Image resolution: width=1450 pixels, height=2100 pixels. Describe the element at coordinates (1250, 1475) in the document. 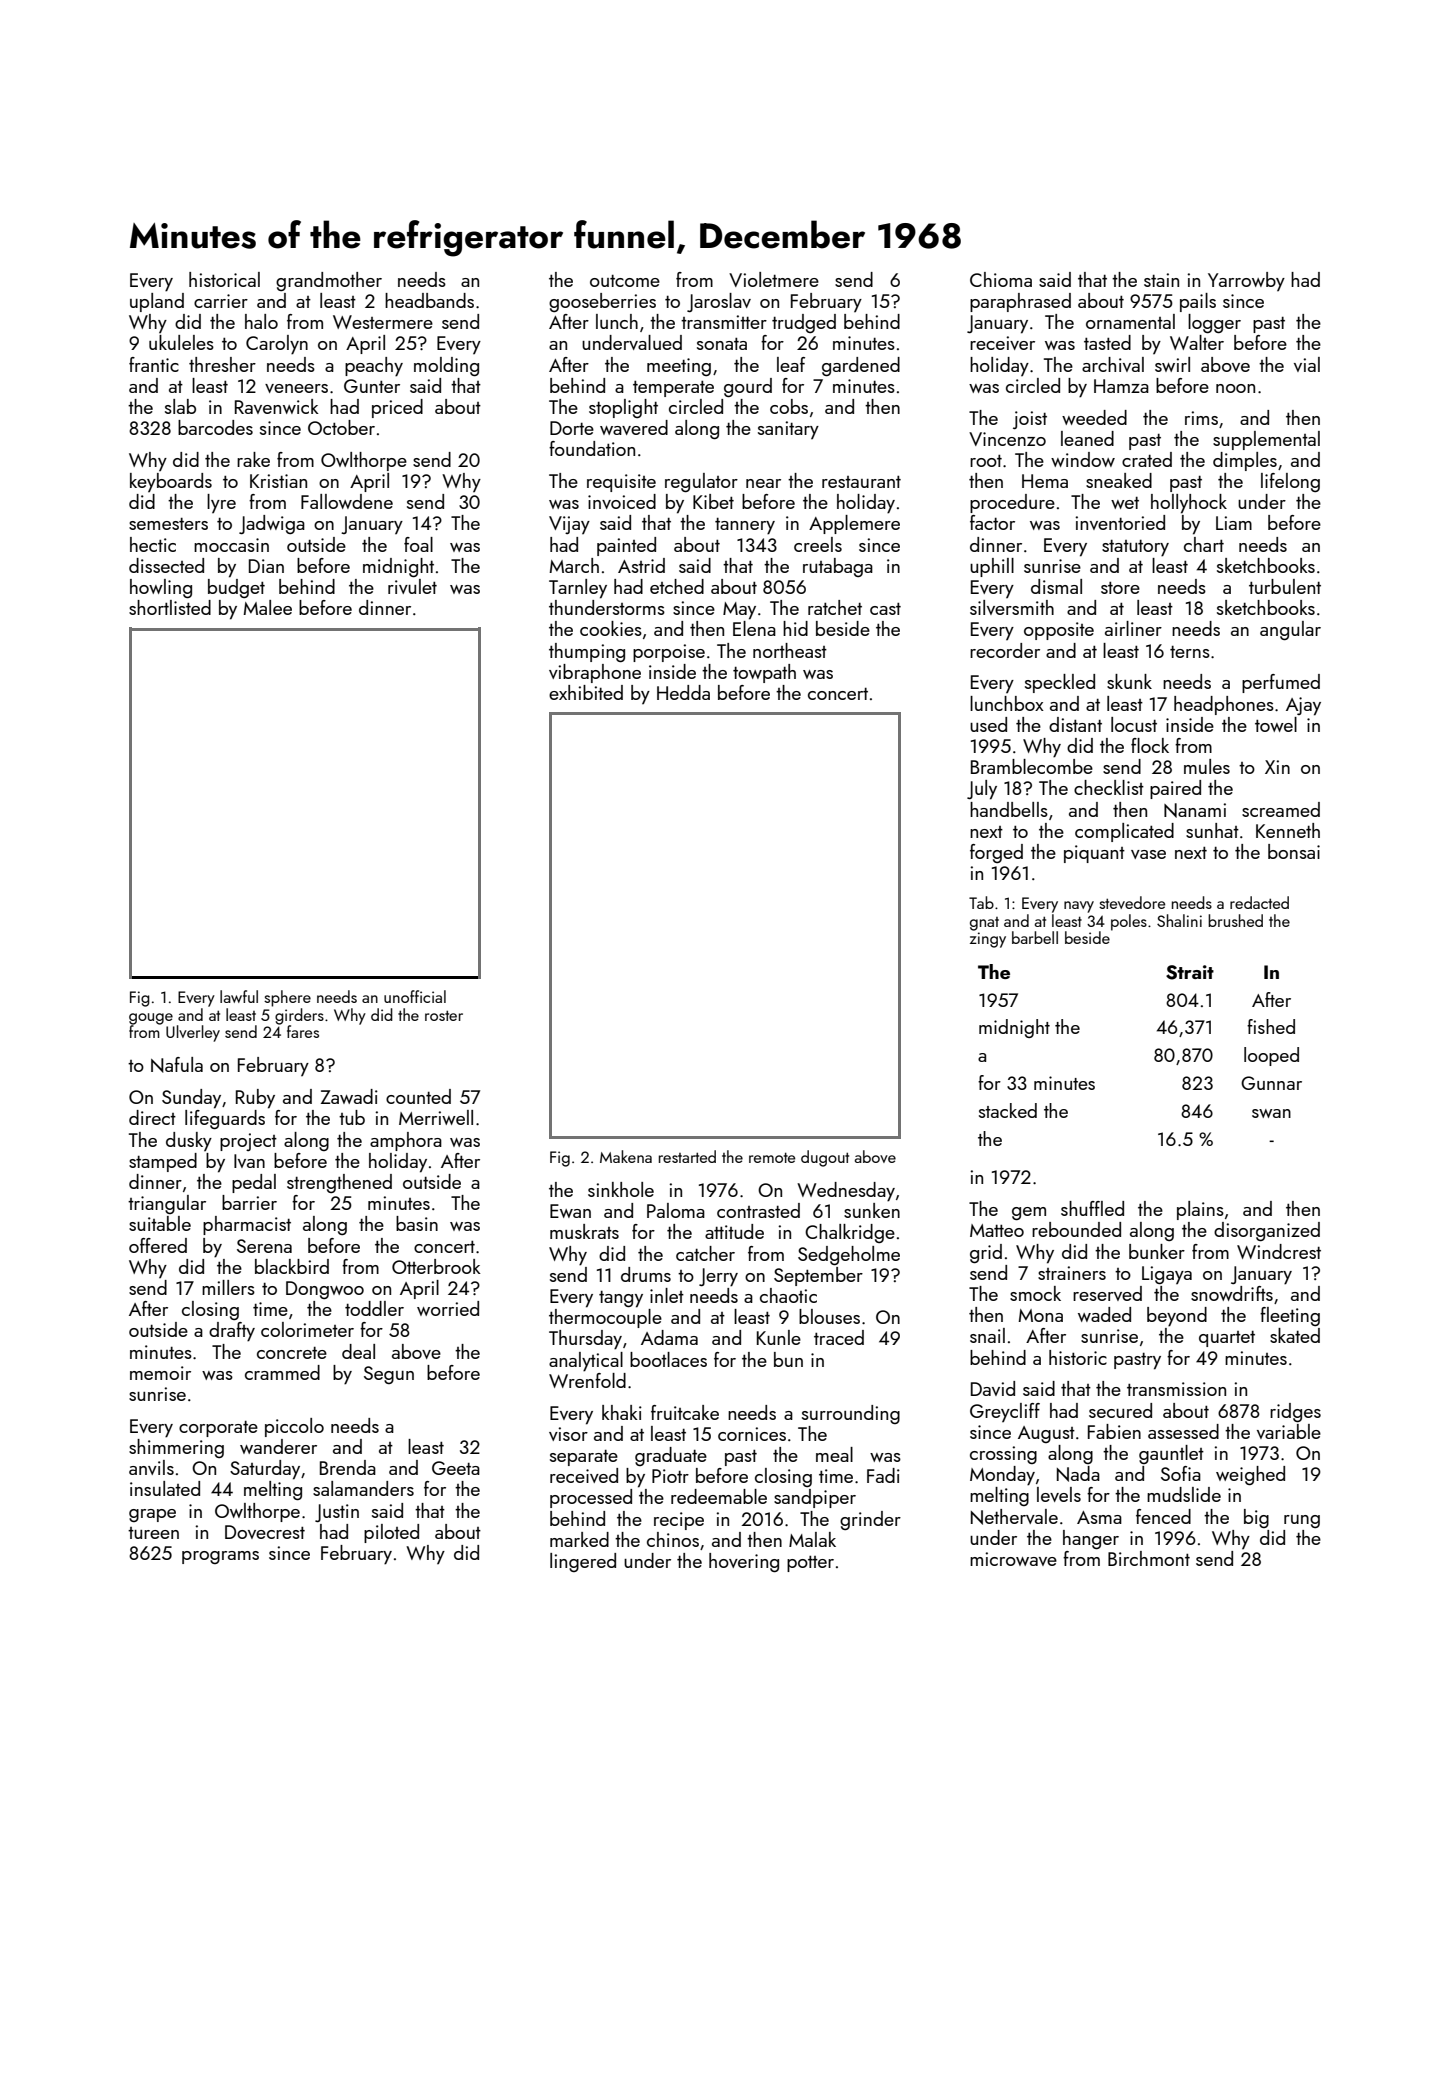

I see `weighed` at that location.
